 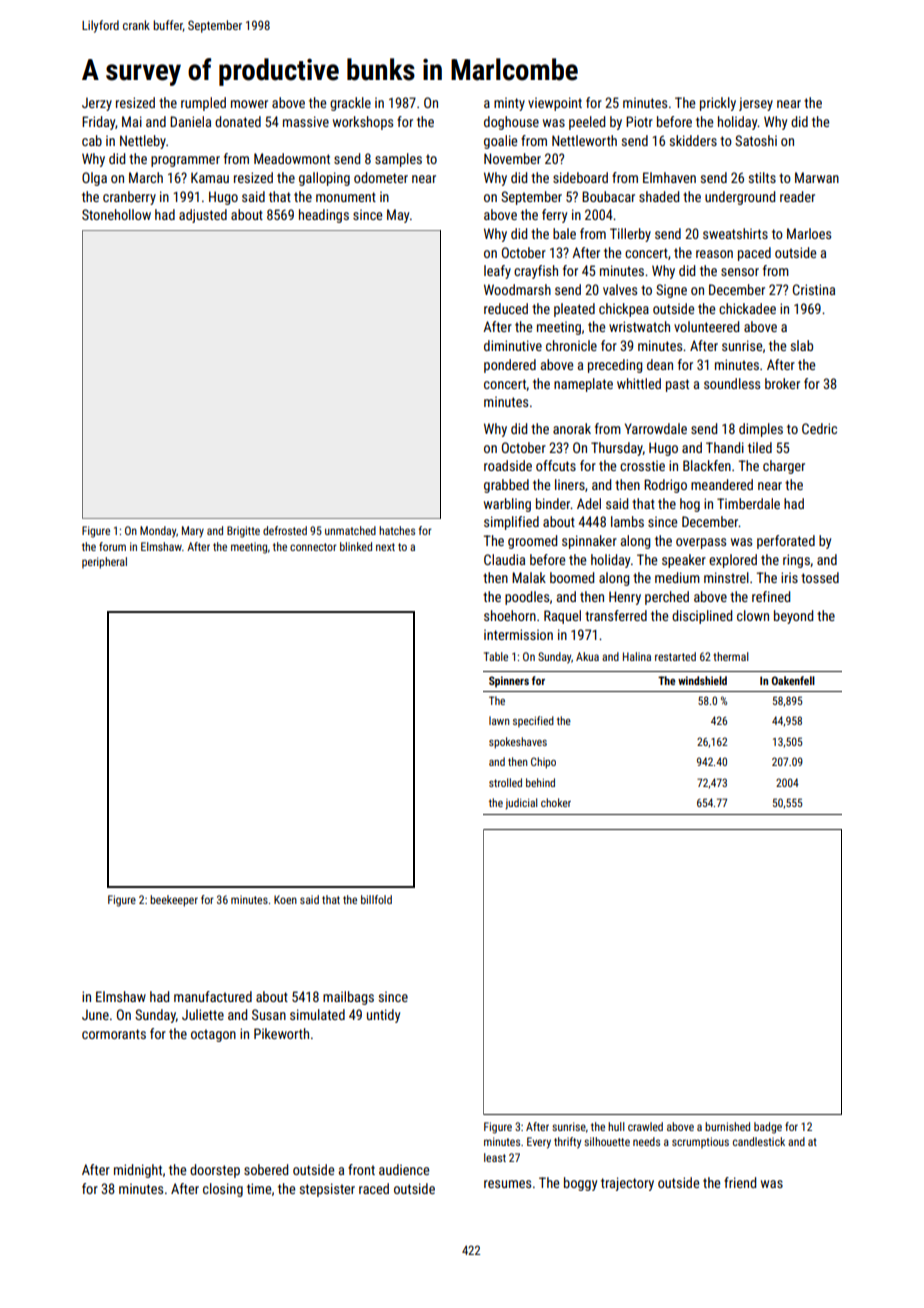 I want to click on midnight, so click(x=138, y=1171).
